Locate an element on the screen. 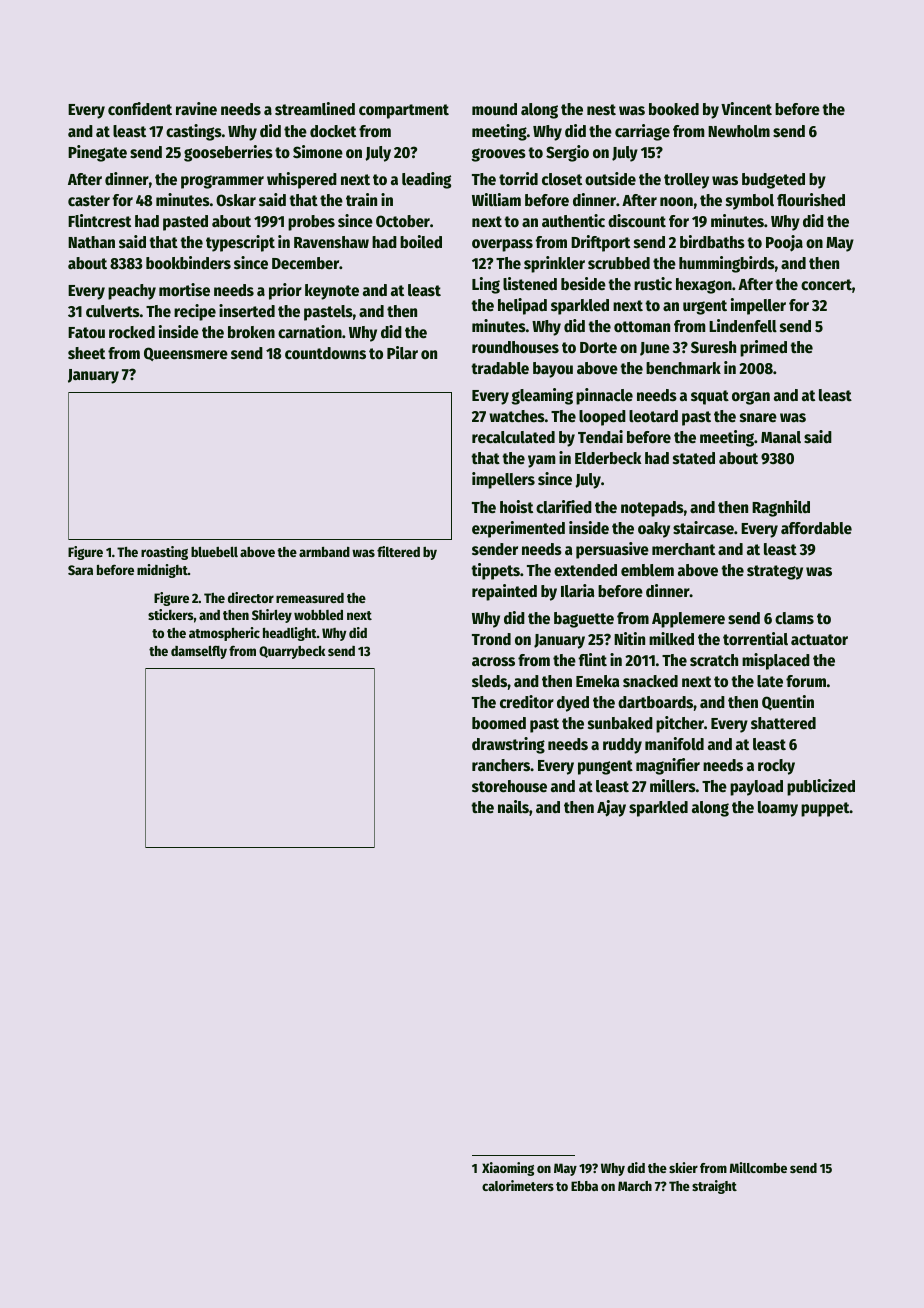 Image resolution: width=924 pixels, height=1308 pixels. booked is located at coordinates (674, 109).
